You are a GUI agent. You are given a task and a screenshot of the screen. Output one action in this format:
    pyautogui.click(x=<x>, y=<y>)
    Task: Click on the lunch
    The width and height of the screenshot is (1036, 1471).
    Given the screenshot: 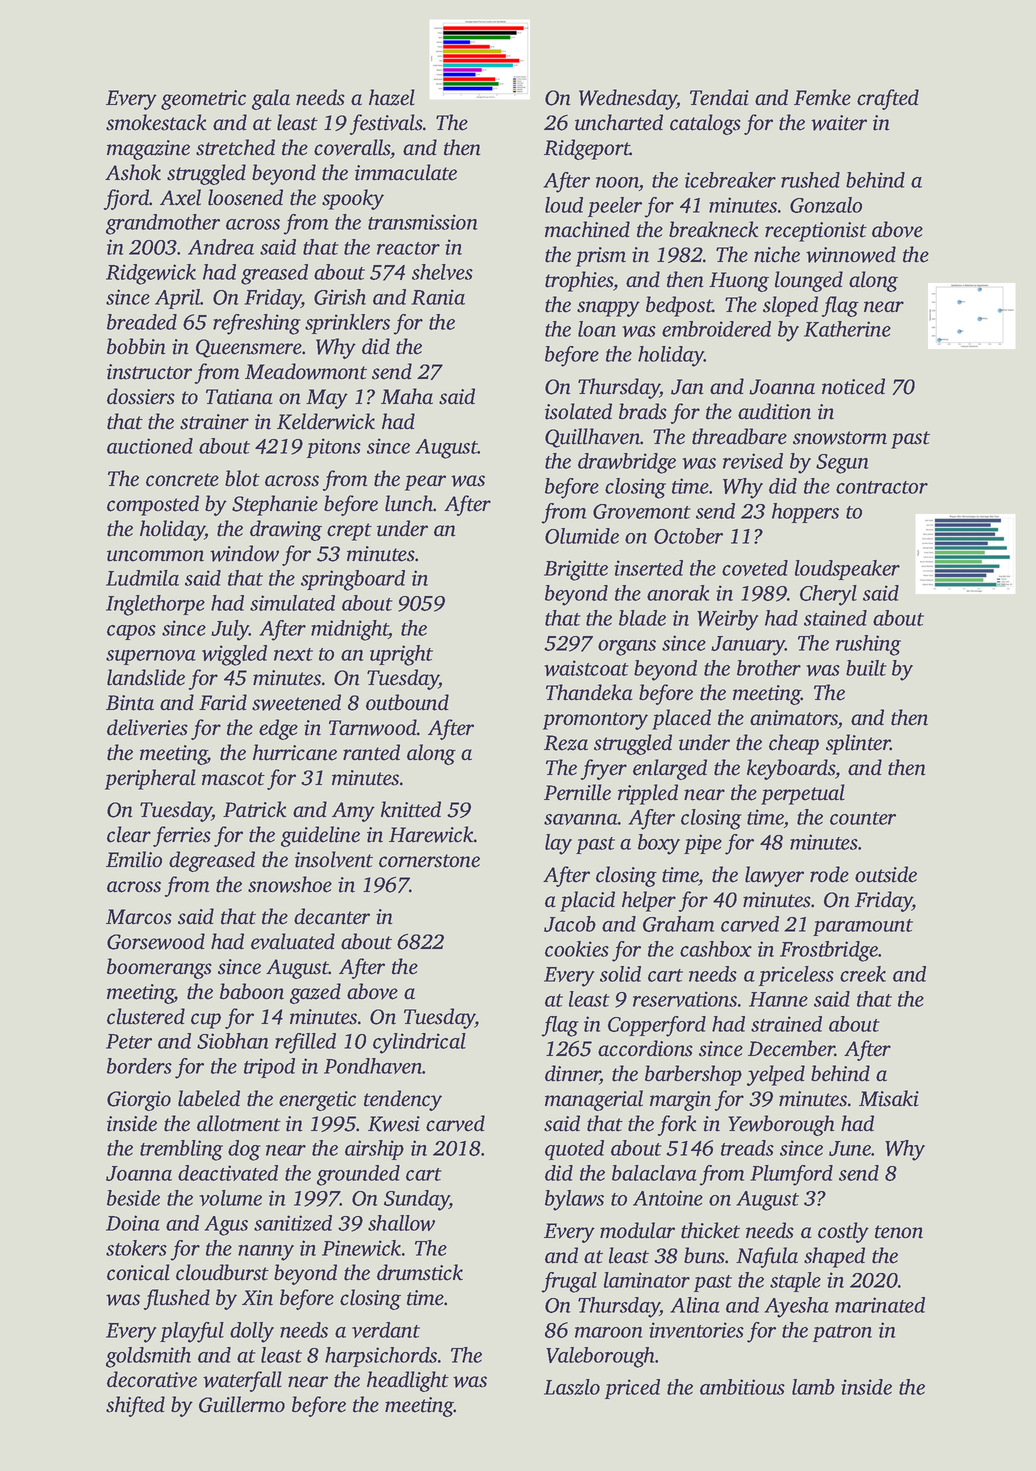 What is the action you would take?
    pyautogui.click(x=409, y=503)
